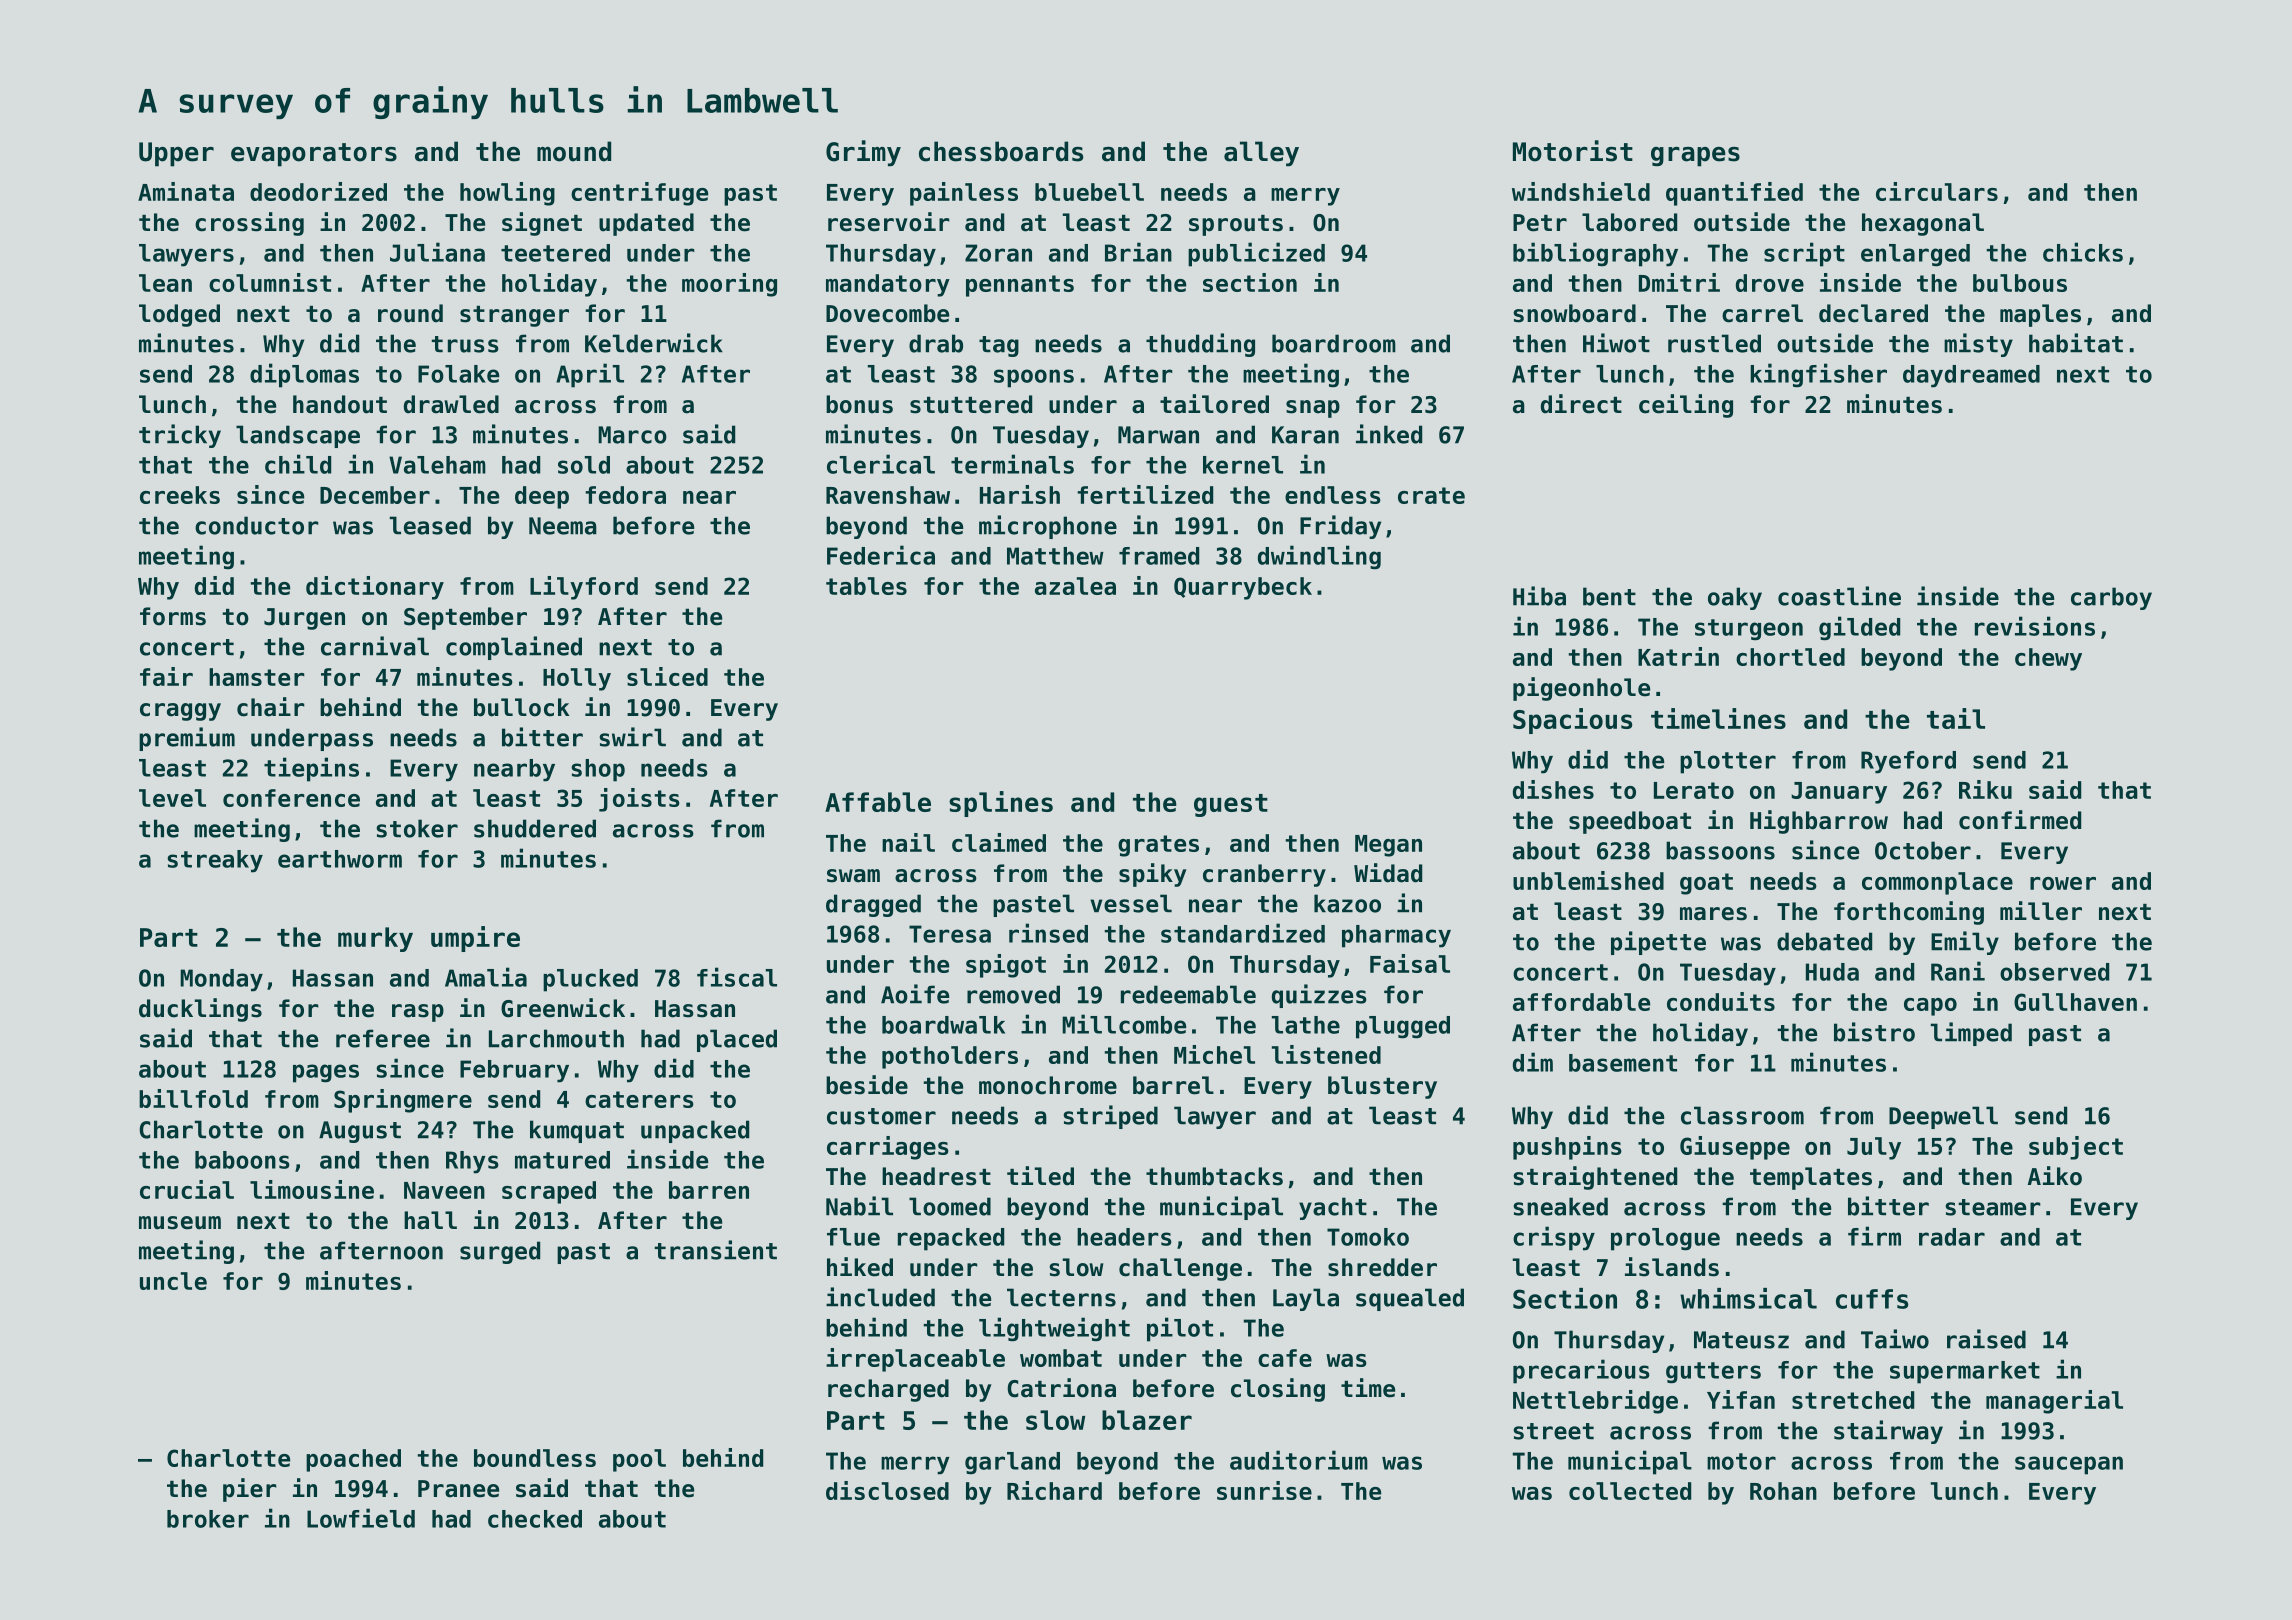 This screenshot has height=1620, width=2292. What do you see at coordinates (2111, 598) in the screenshot?
I see `carboy` at bounding box center [2111, 598].
